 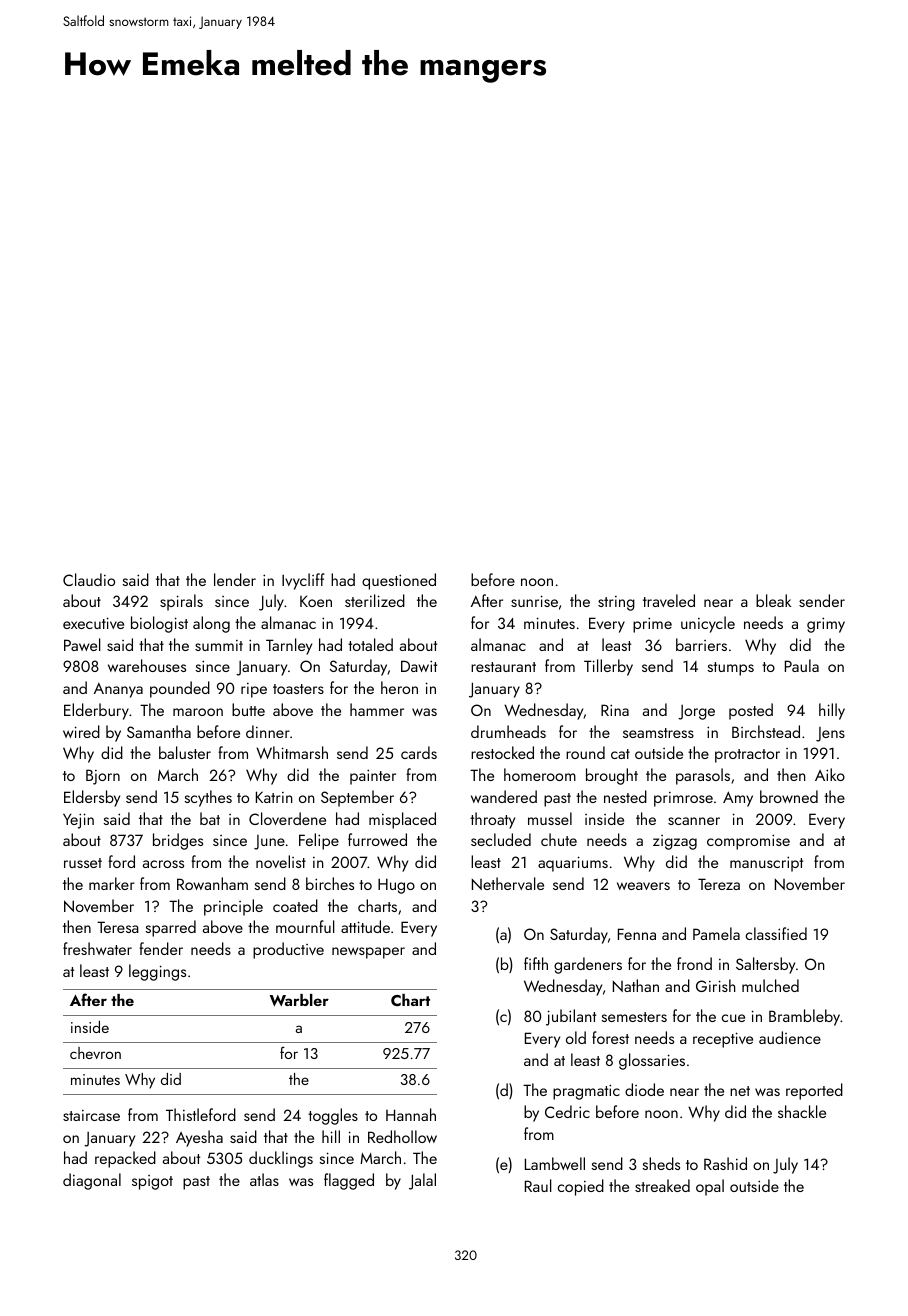 What do you see at coordinates (281, 861) in the screenshot?
I see `novelist` at bounding box center [281, 861].
